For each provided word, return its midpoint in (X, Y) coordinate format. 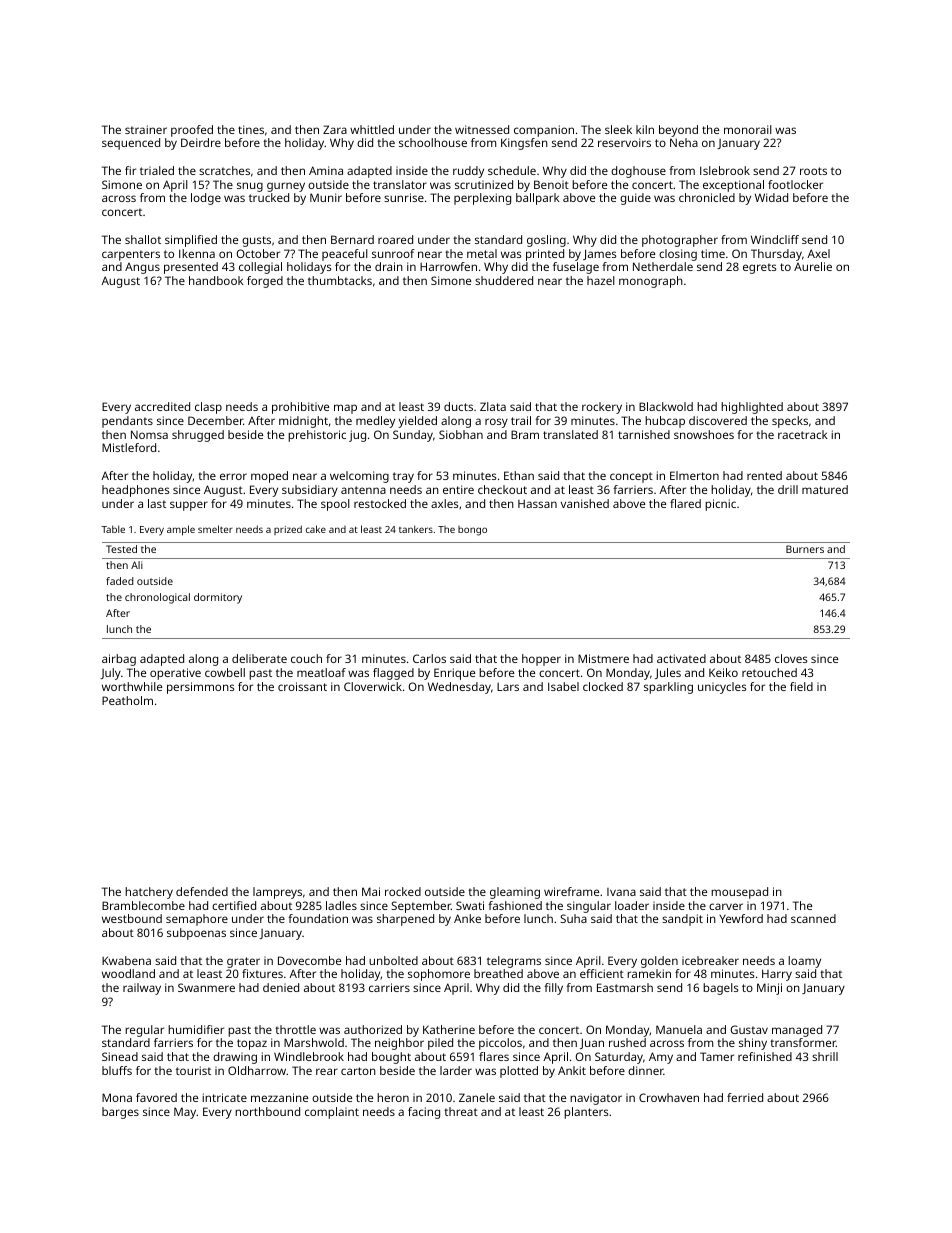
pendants (127, 422)
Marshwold (314, 1042)
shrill (825, 1056)
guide (635, 199)
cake (316, 529)
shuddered (504, 280)
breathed (498, 973)
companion (544, 131)
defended (202, 891)
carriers (389, 987)
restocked (380, 503)
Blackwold (666, 406)
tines (251, 129)
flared (685, 503)
